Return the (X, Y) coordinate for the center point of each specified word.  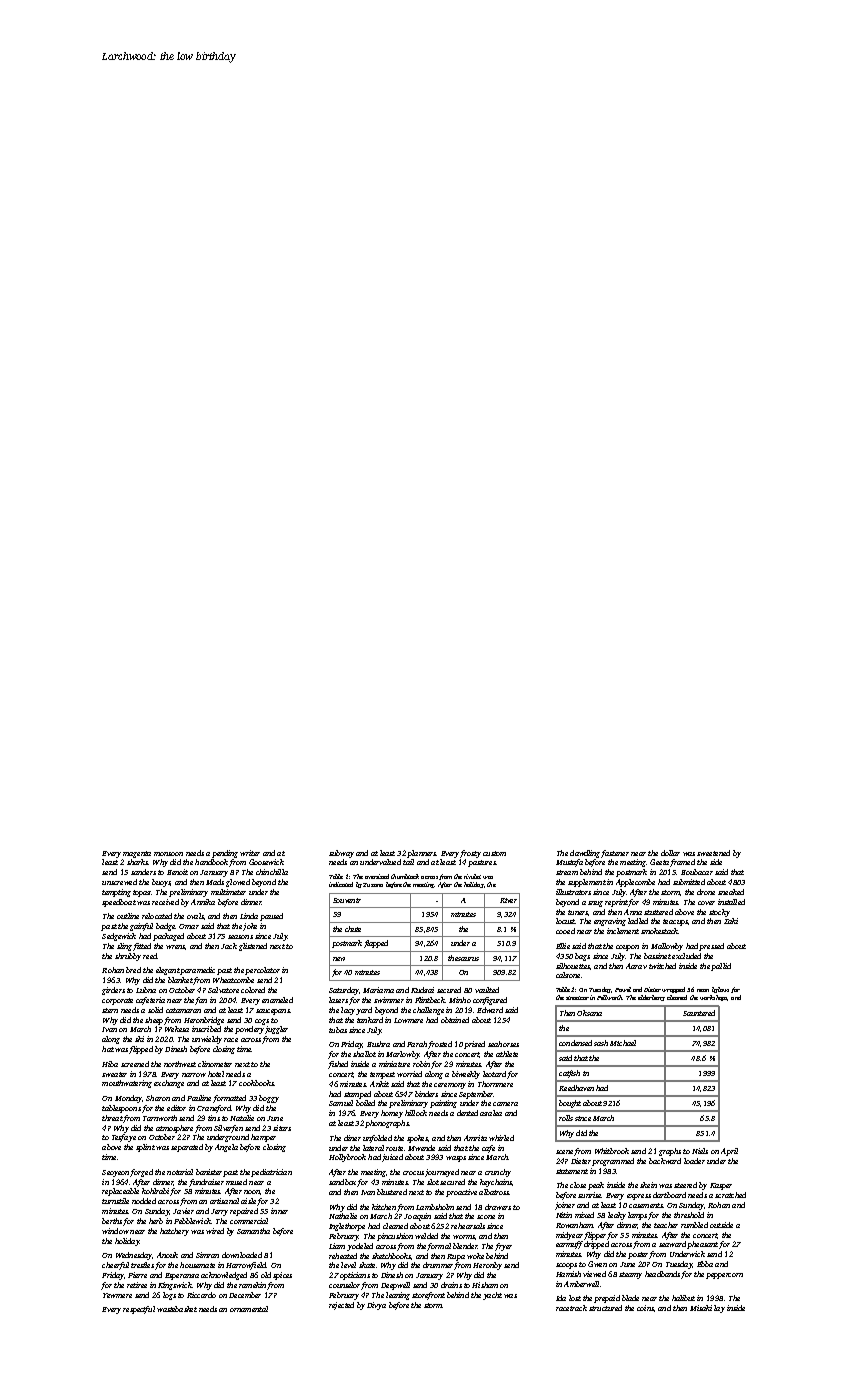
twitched (662, 966)
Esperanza (182, 1276)
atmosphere (174, 1129)
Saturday (344, 991)
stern (110, 1010)
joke (250, 927)
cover (706, 903)
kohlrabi (155, 1191)
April (729, 1152)
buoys (161, 883)
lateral (373, 1148)
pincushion (395, 1237)
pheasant (702, 1245)
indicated (341, 884)
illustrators (573, 892)
